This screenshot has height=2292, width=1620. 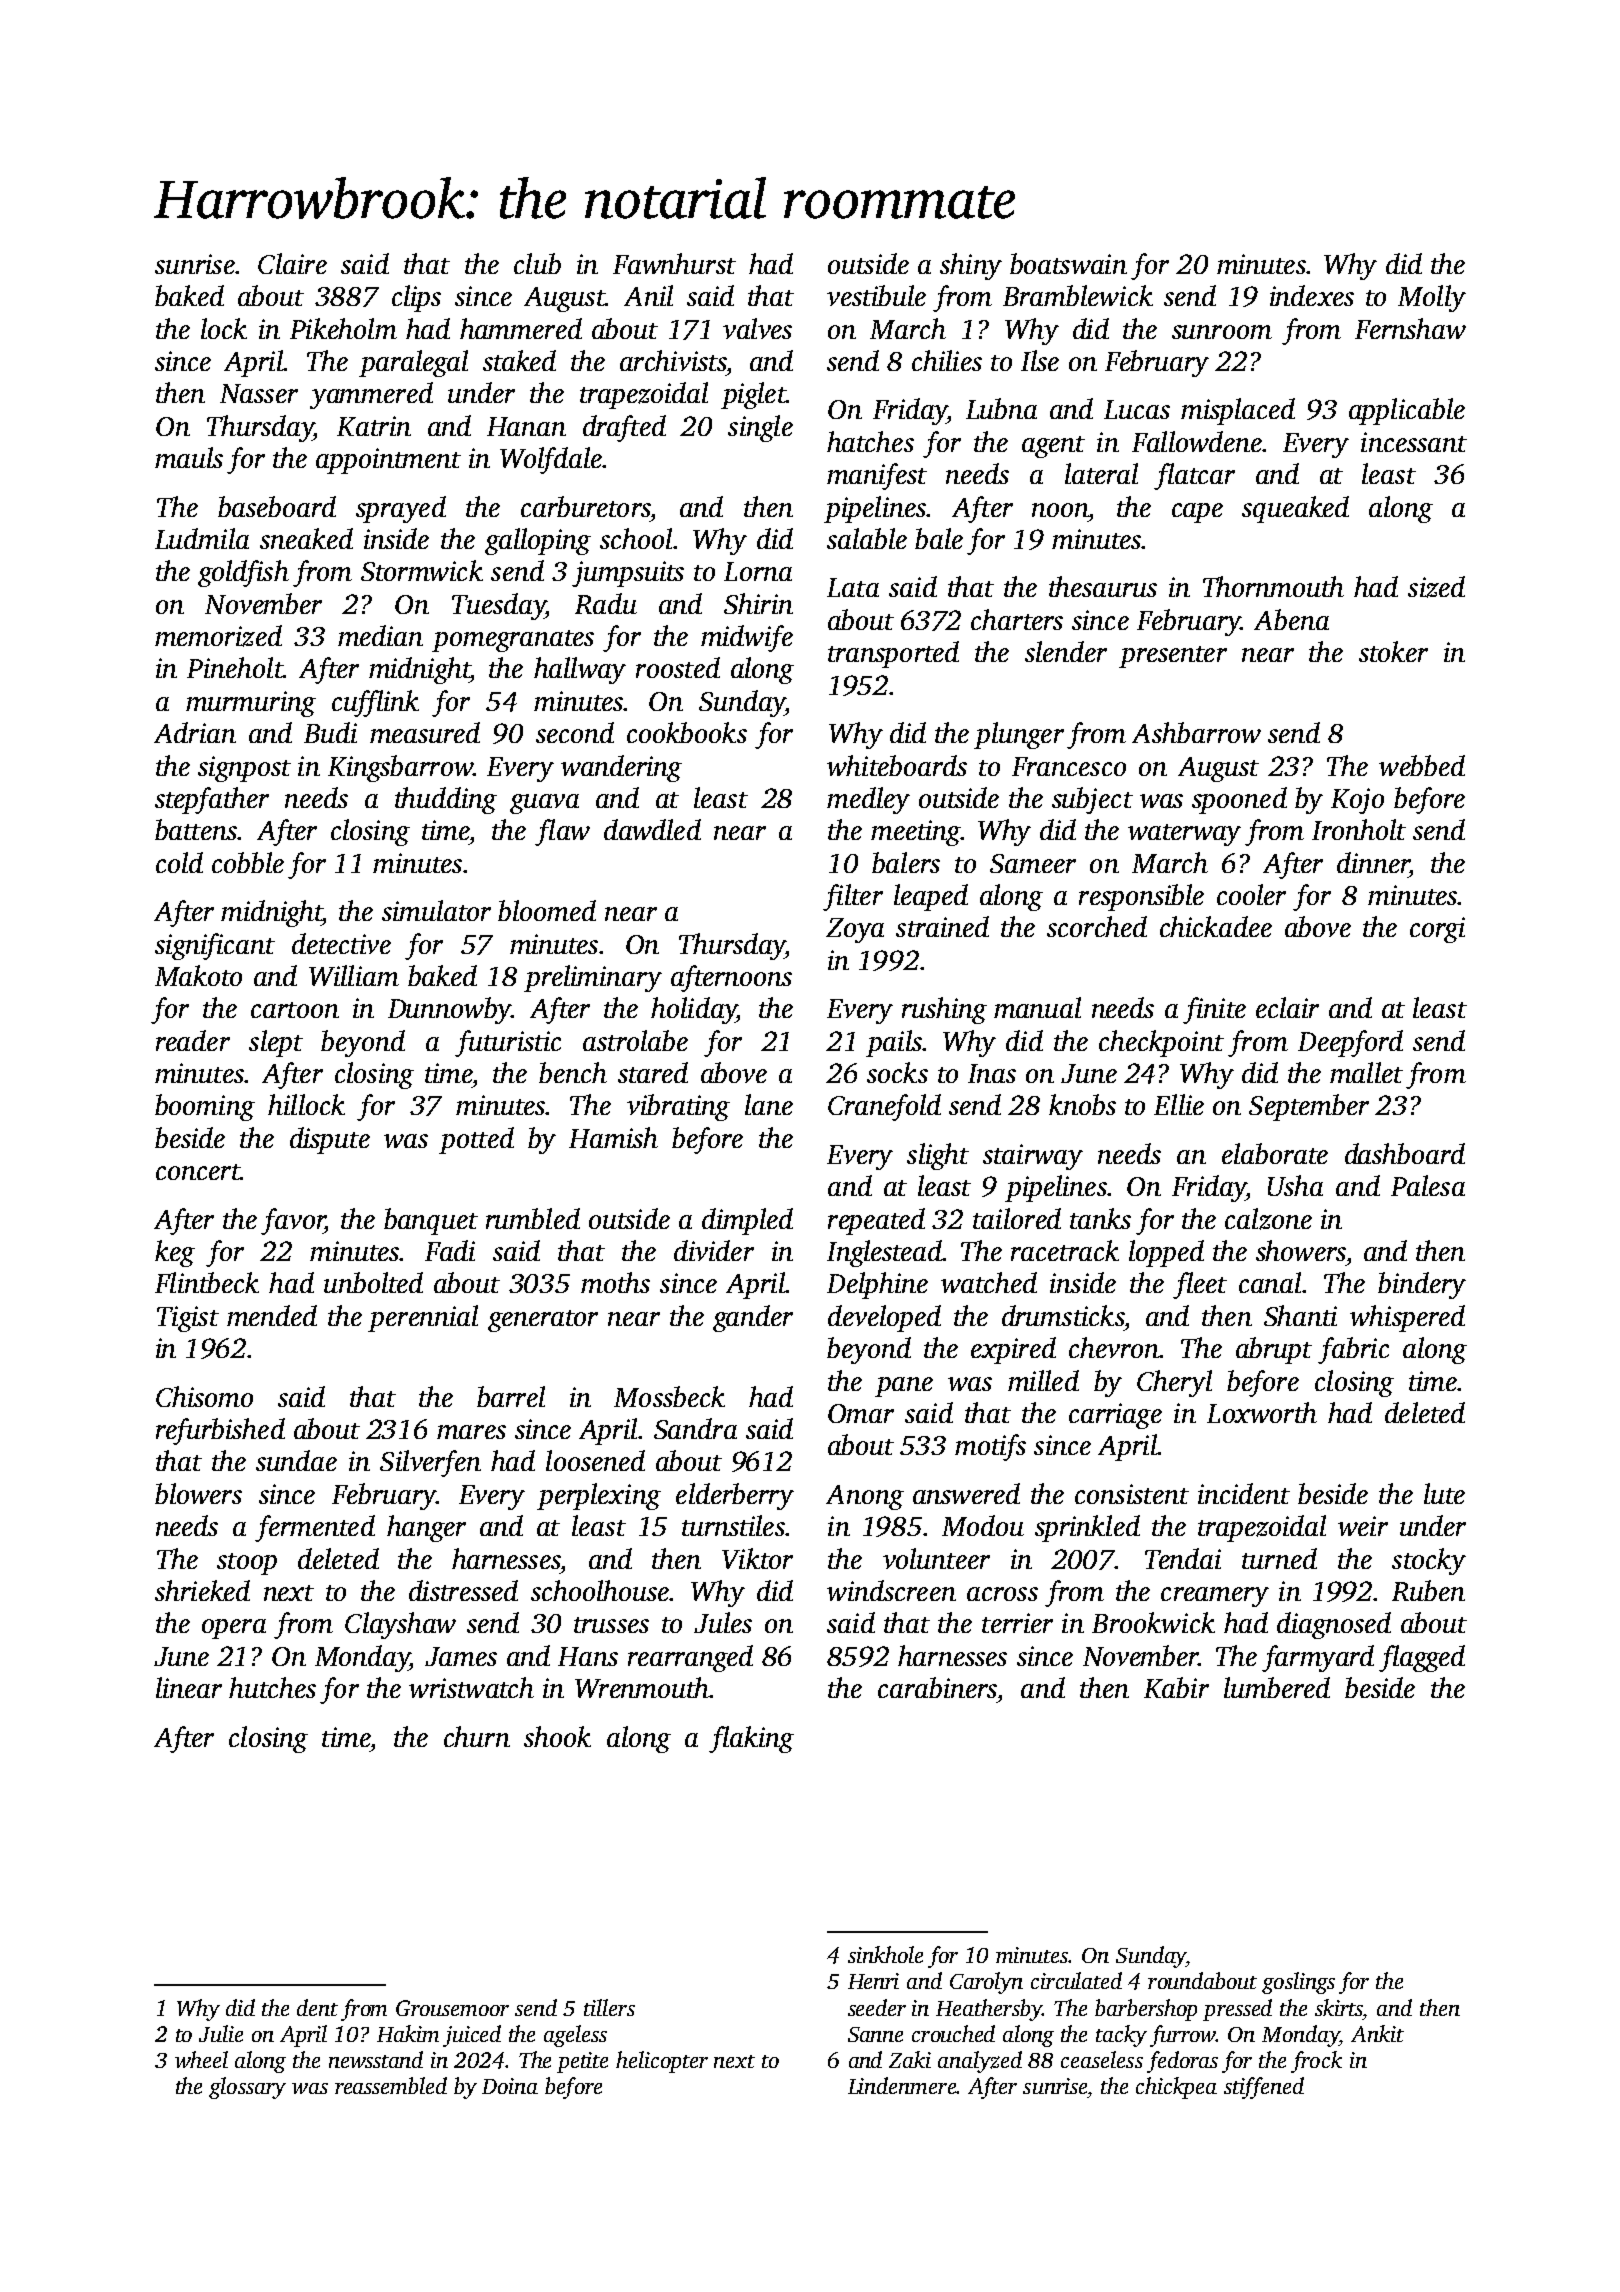 What do you see at coordinates (220, 1431) in the screenshot?
I see `refurbished` at bounding box center [220, 1431].
